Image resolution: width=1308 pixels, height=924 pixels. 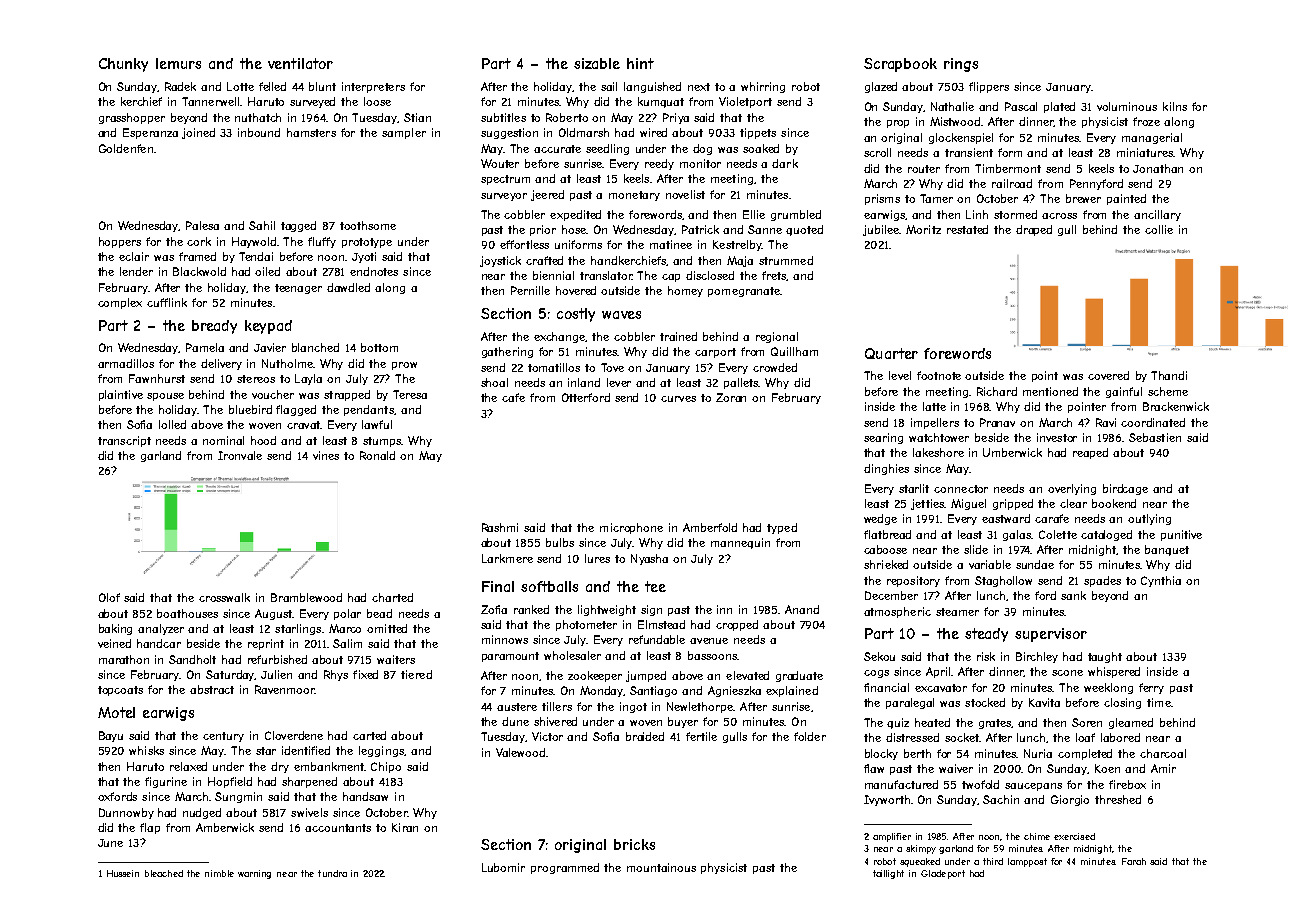 What do you see at coordinates (150, 828) in the document?
I see `flap` at bounding box center [150, 828].
